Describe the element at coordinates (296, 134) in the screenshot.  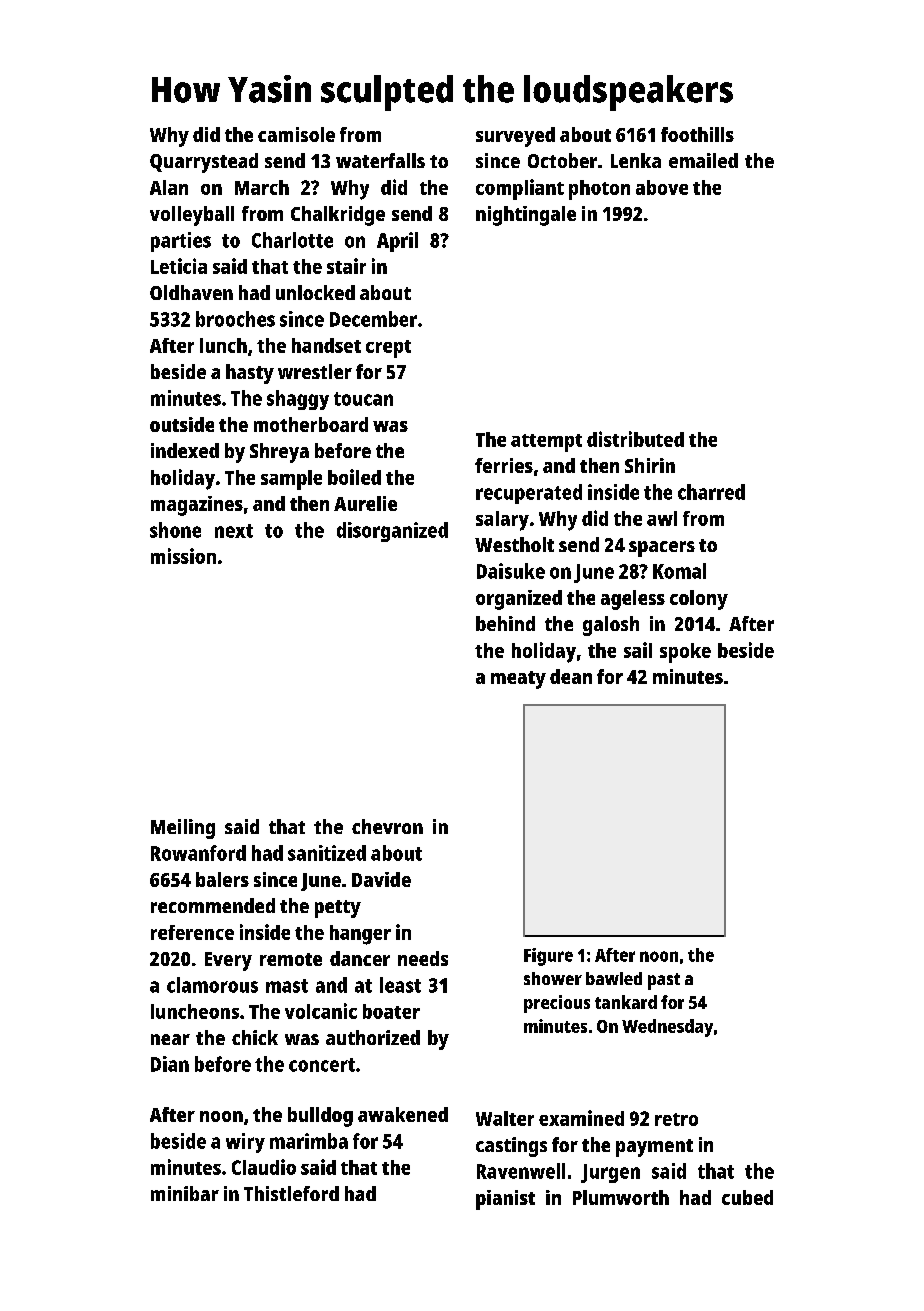
I see `camisole` at that location.
